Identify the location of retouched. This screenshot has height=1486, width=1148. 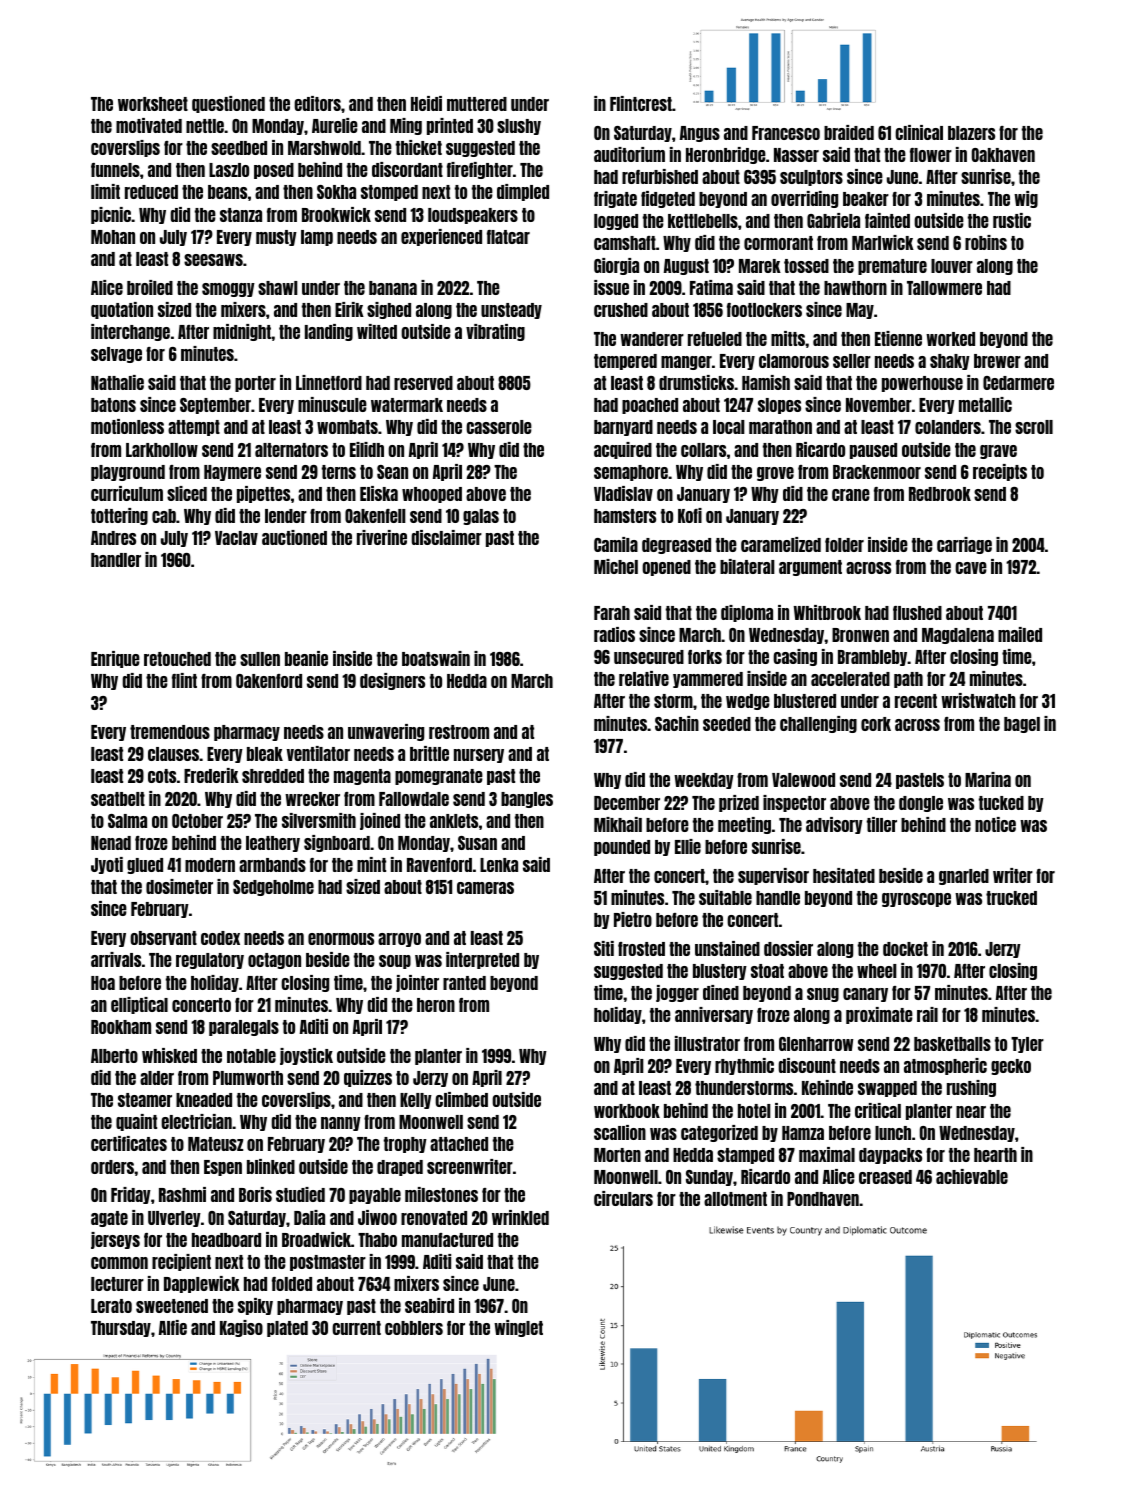
(177, 659).
